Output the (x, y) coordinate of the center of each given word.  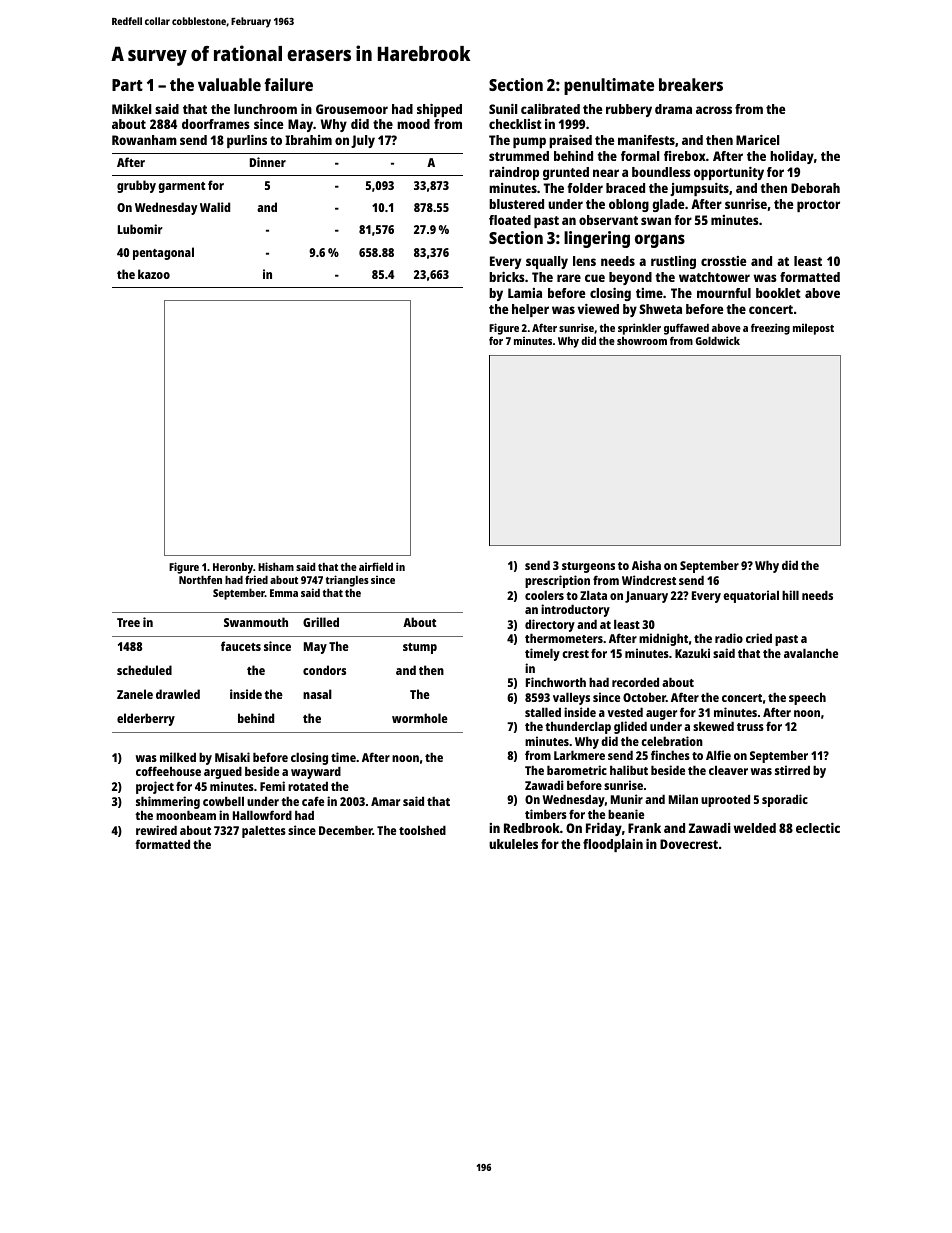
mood (413, 124)
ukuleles (513, 844)
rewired (156, 830)
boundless (661, 172)
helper (530, 310)
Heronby (233, 568)
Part (127, 85)
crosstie (724, 261)
